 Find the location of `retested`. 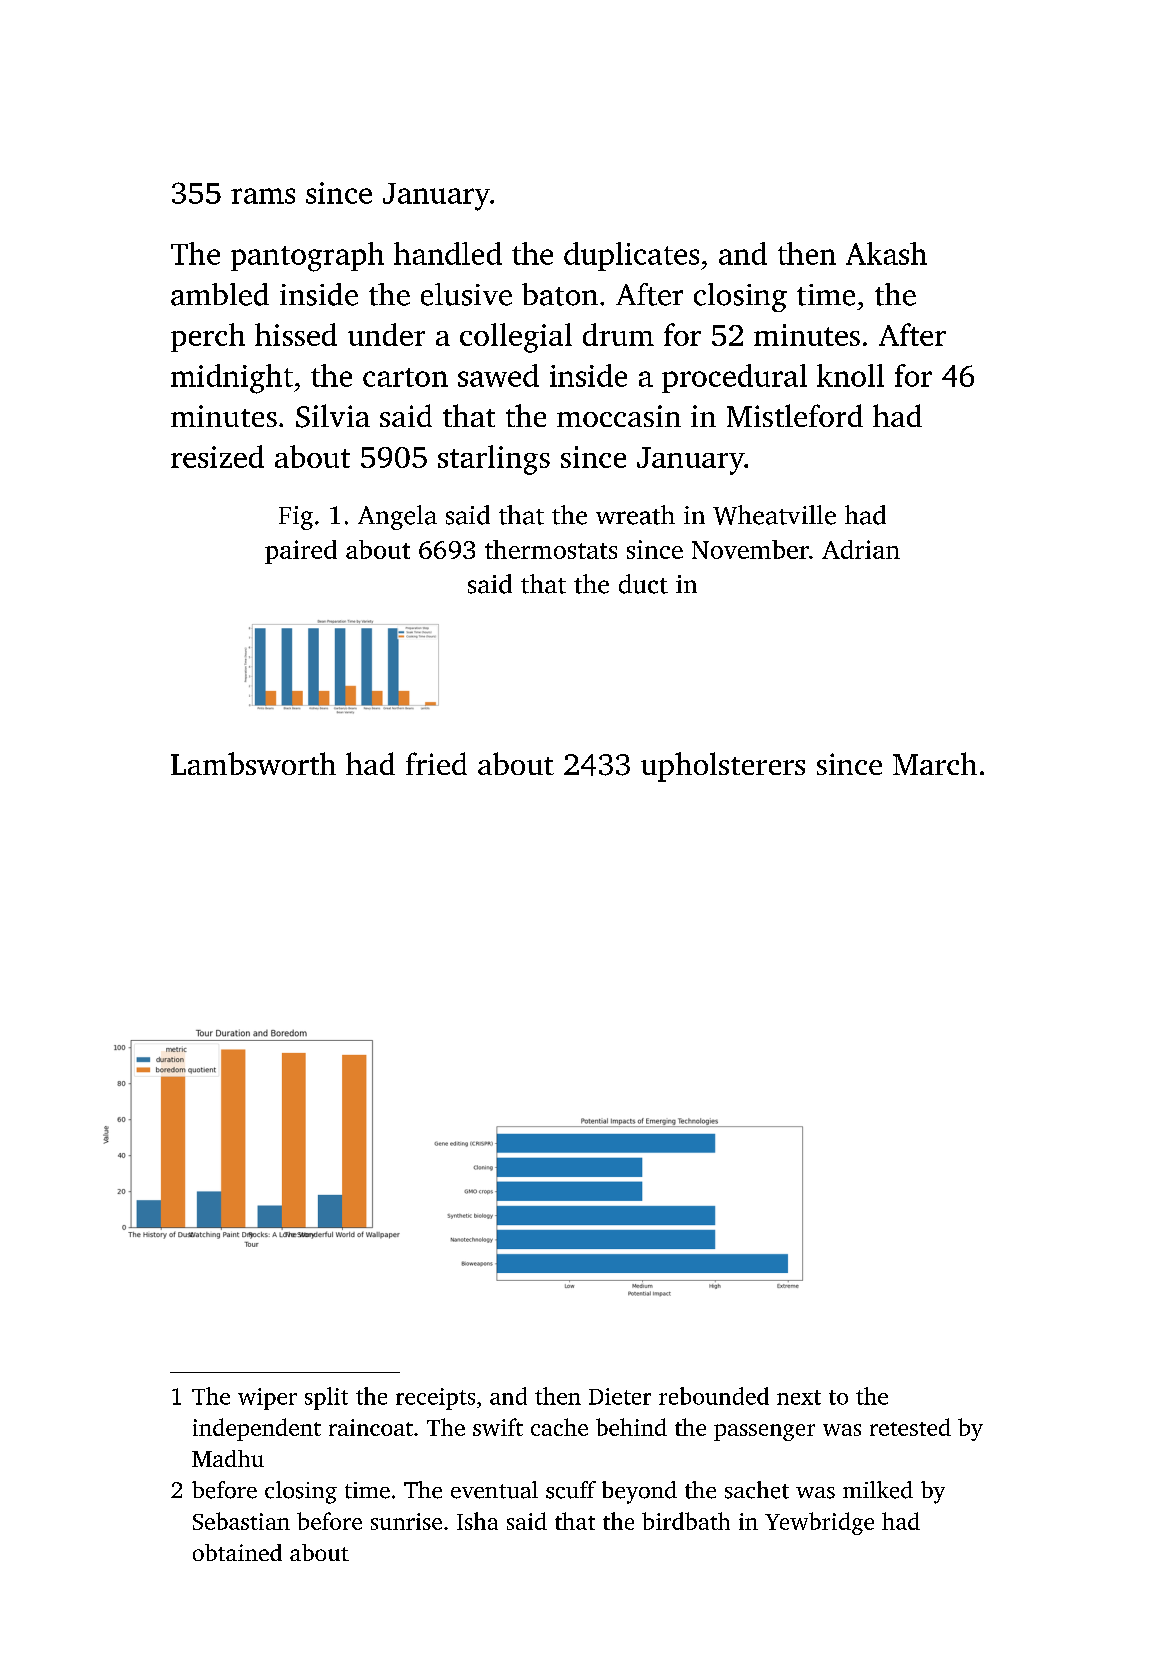

retested is located at coordinates (910, 1427).
